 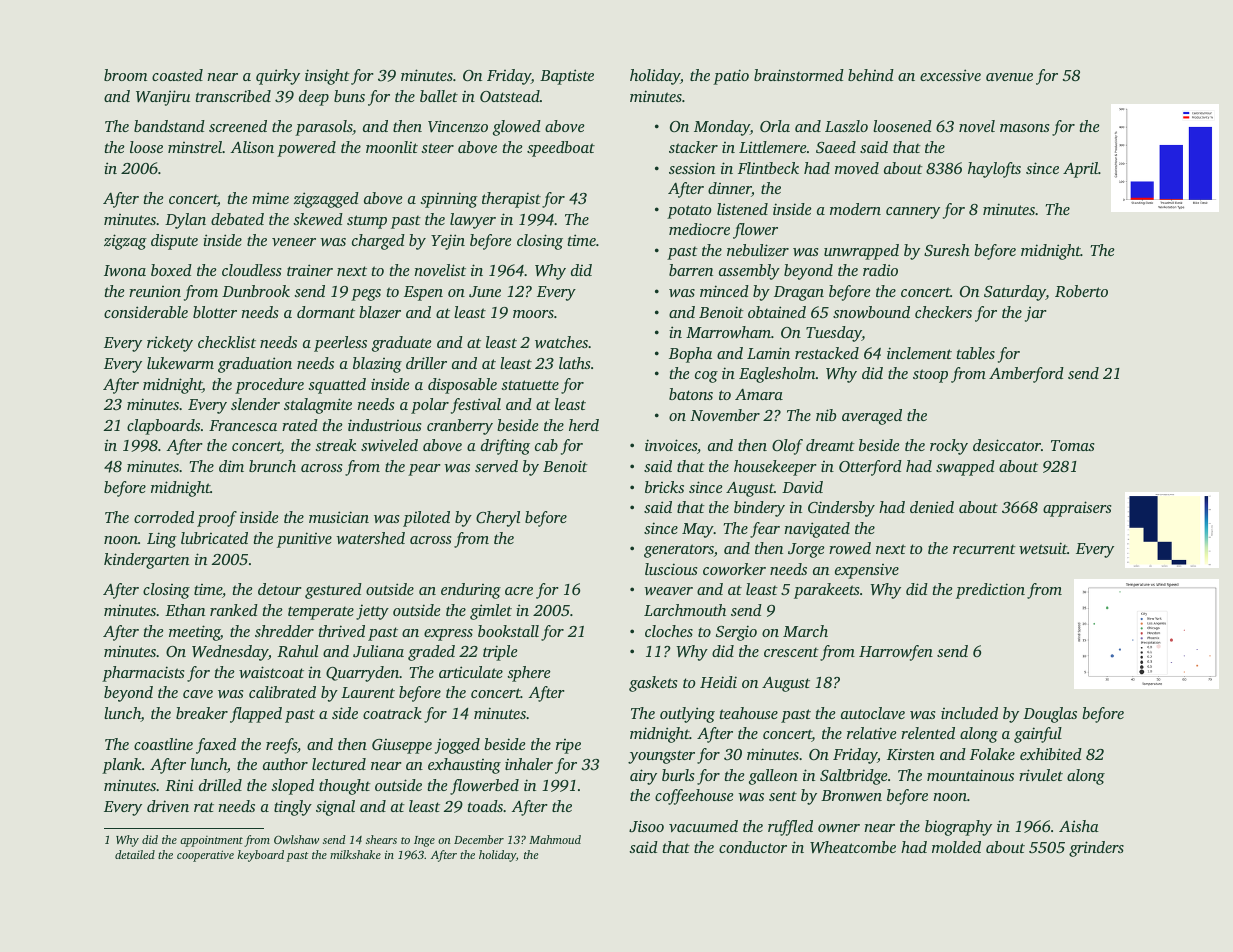 I want to click on avenue, so click(x=1009, y=77).
